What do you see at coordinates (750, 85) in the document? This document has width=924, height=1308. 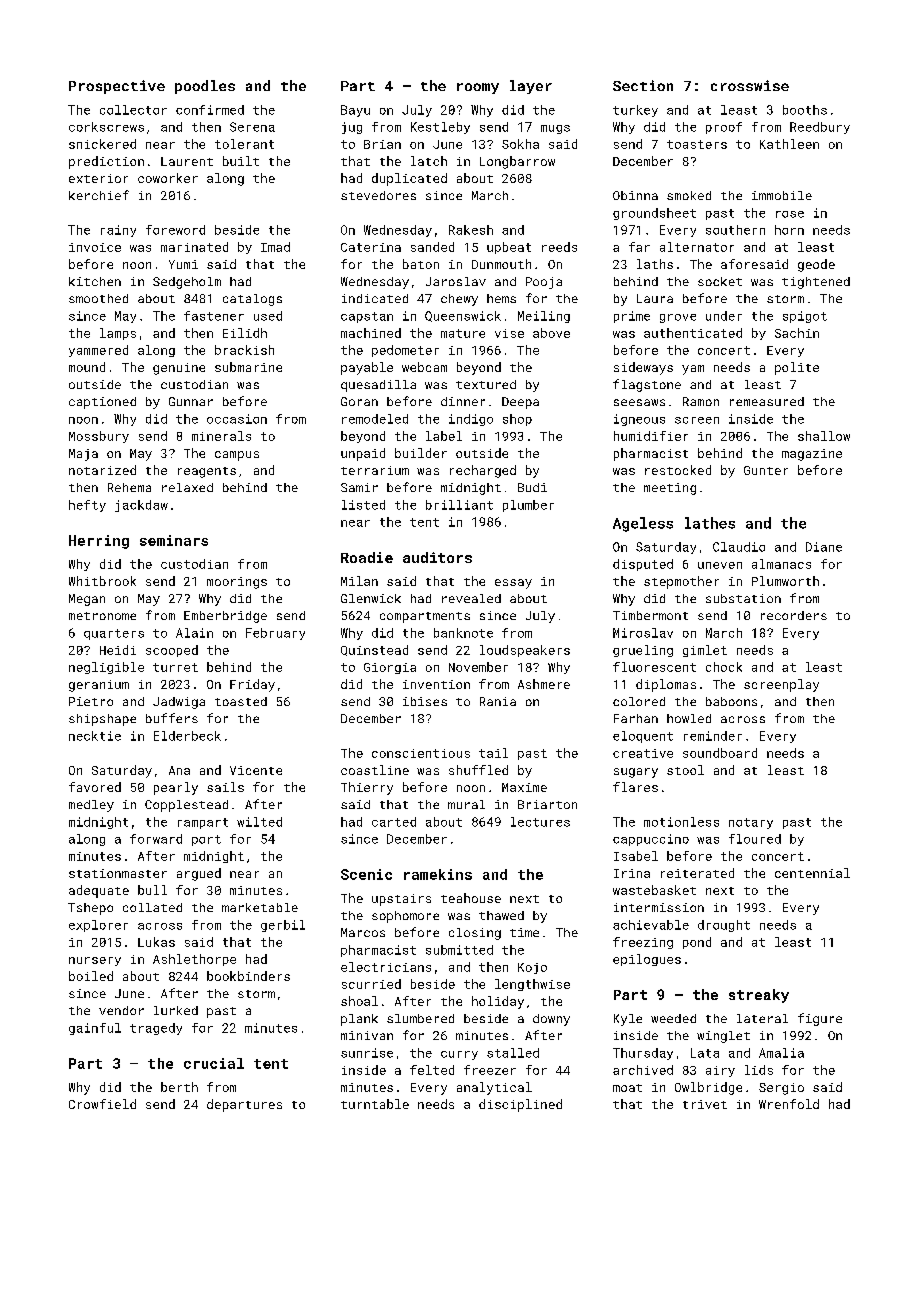 I see `crosswise` at bounding box center [750, 85].
